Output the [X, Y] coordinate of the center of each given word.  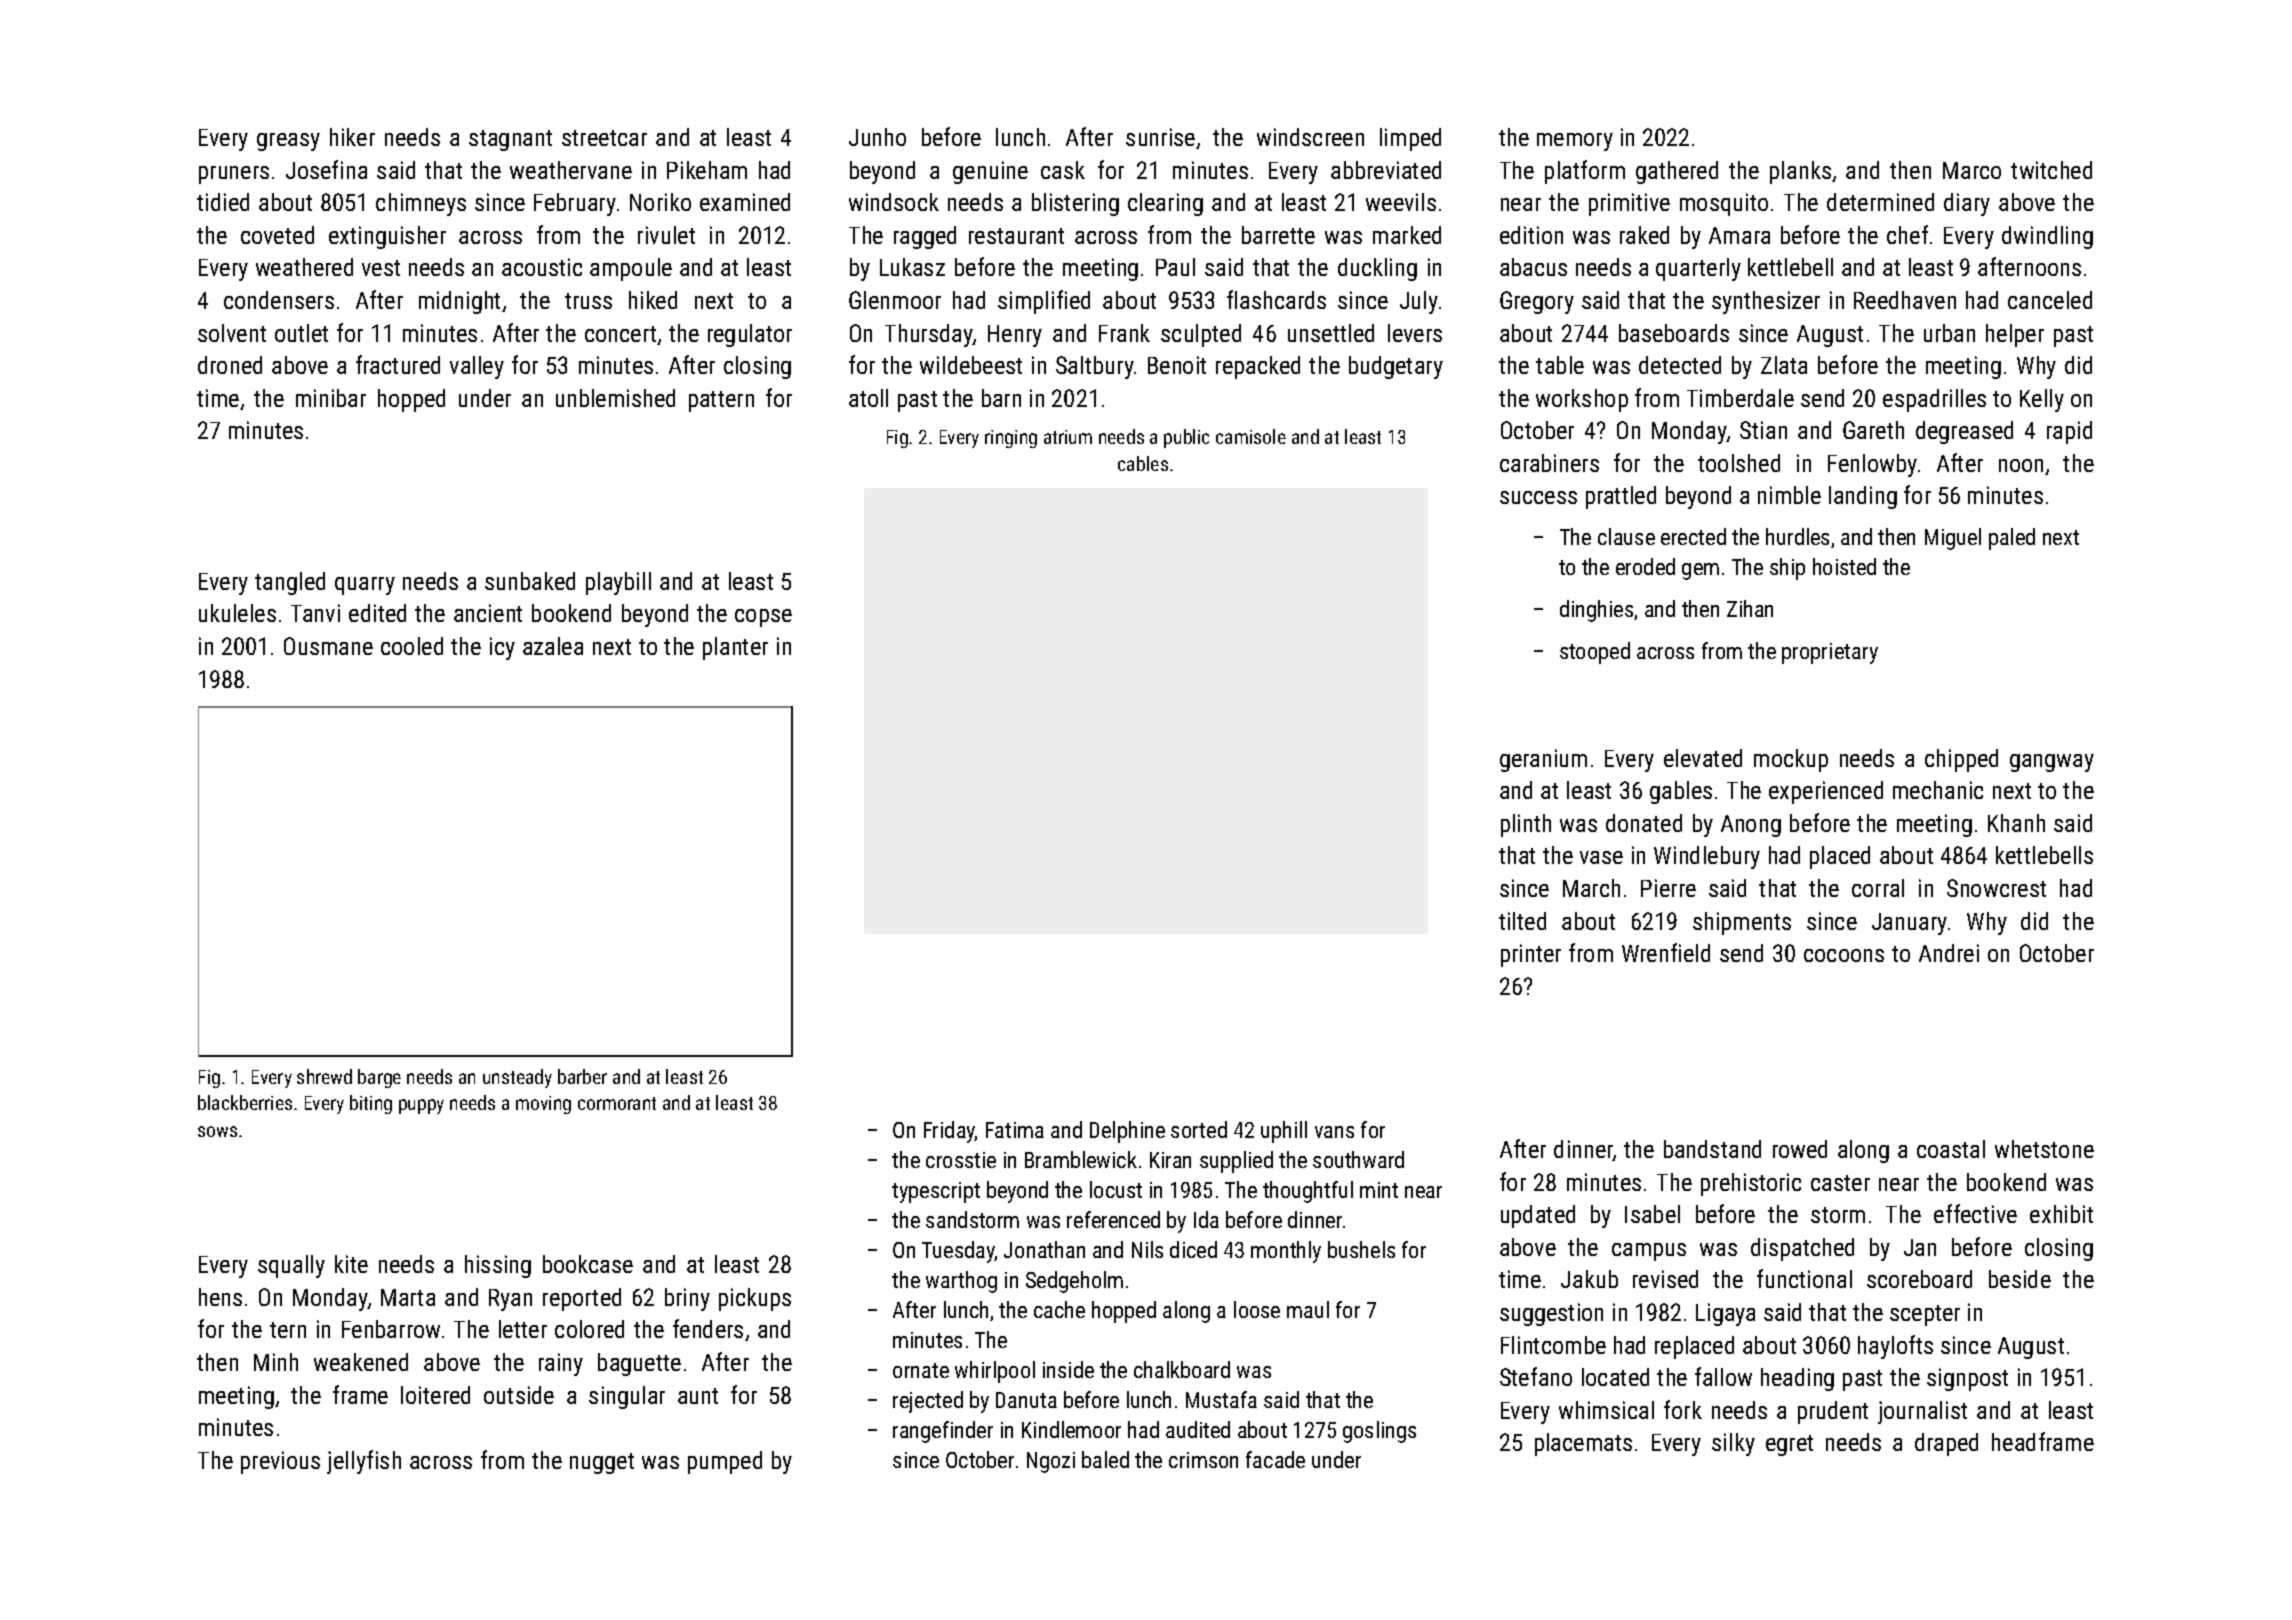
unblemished [615, 398]
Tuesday [958, 1252]
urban [1949, 333]
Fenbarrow [391, 1329]
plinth [1526, 825]
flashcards [1276, 299]
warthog [961, 1282]
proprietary [1830, 653]
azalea [553, 646]
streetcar [604, 138]
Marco [1972, 170]
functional [1804, 1278]
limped [1410, 139]
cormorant [617, 1103]
